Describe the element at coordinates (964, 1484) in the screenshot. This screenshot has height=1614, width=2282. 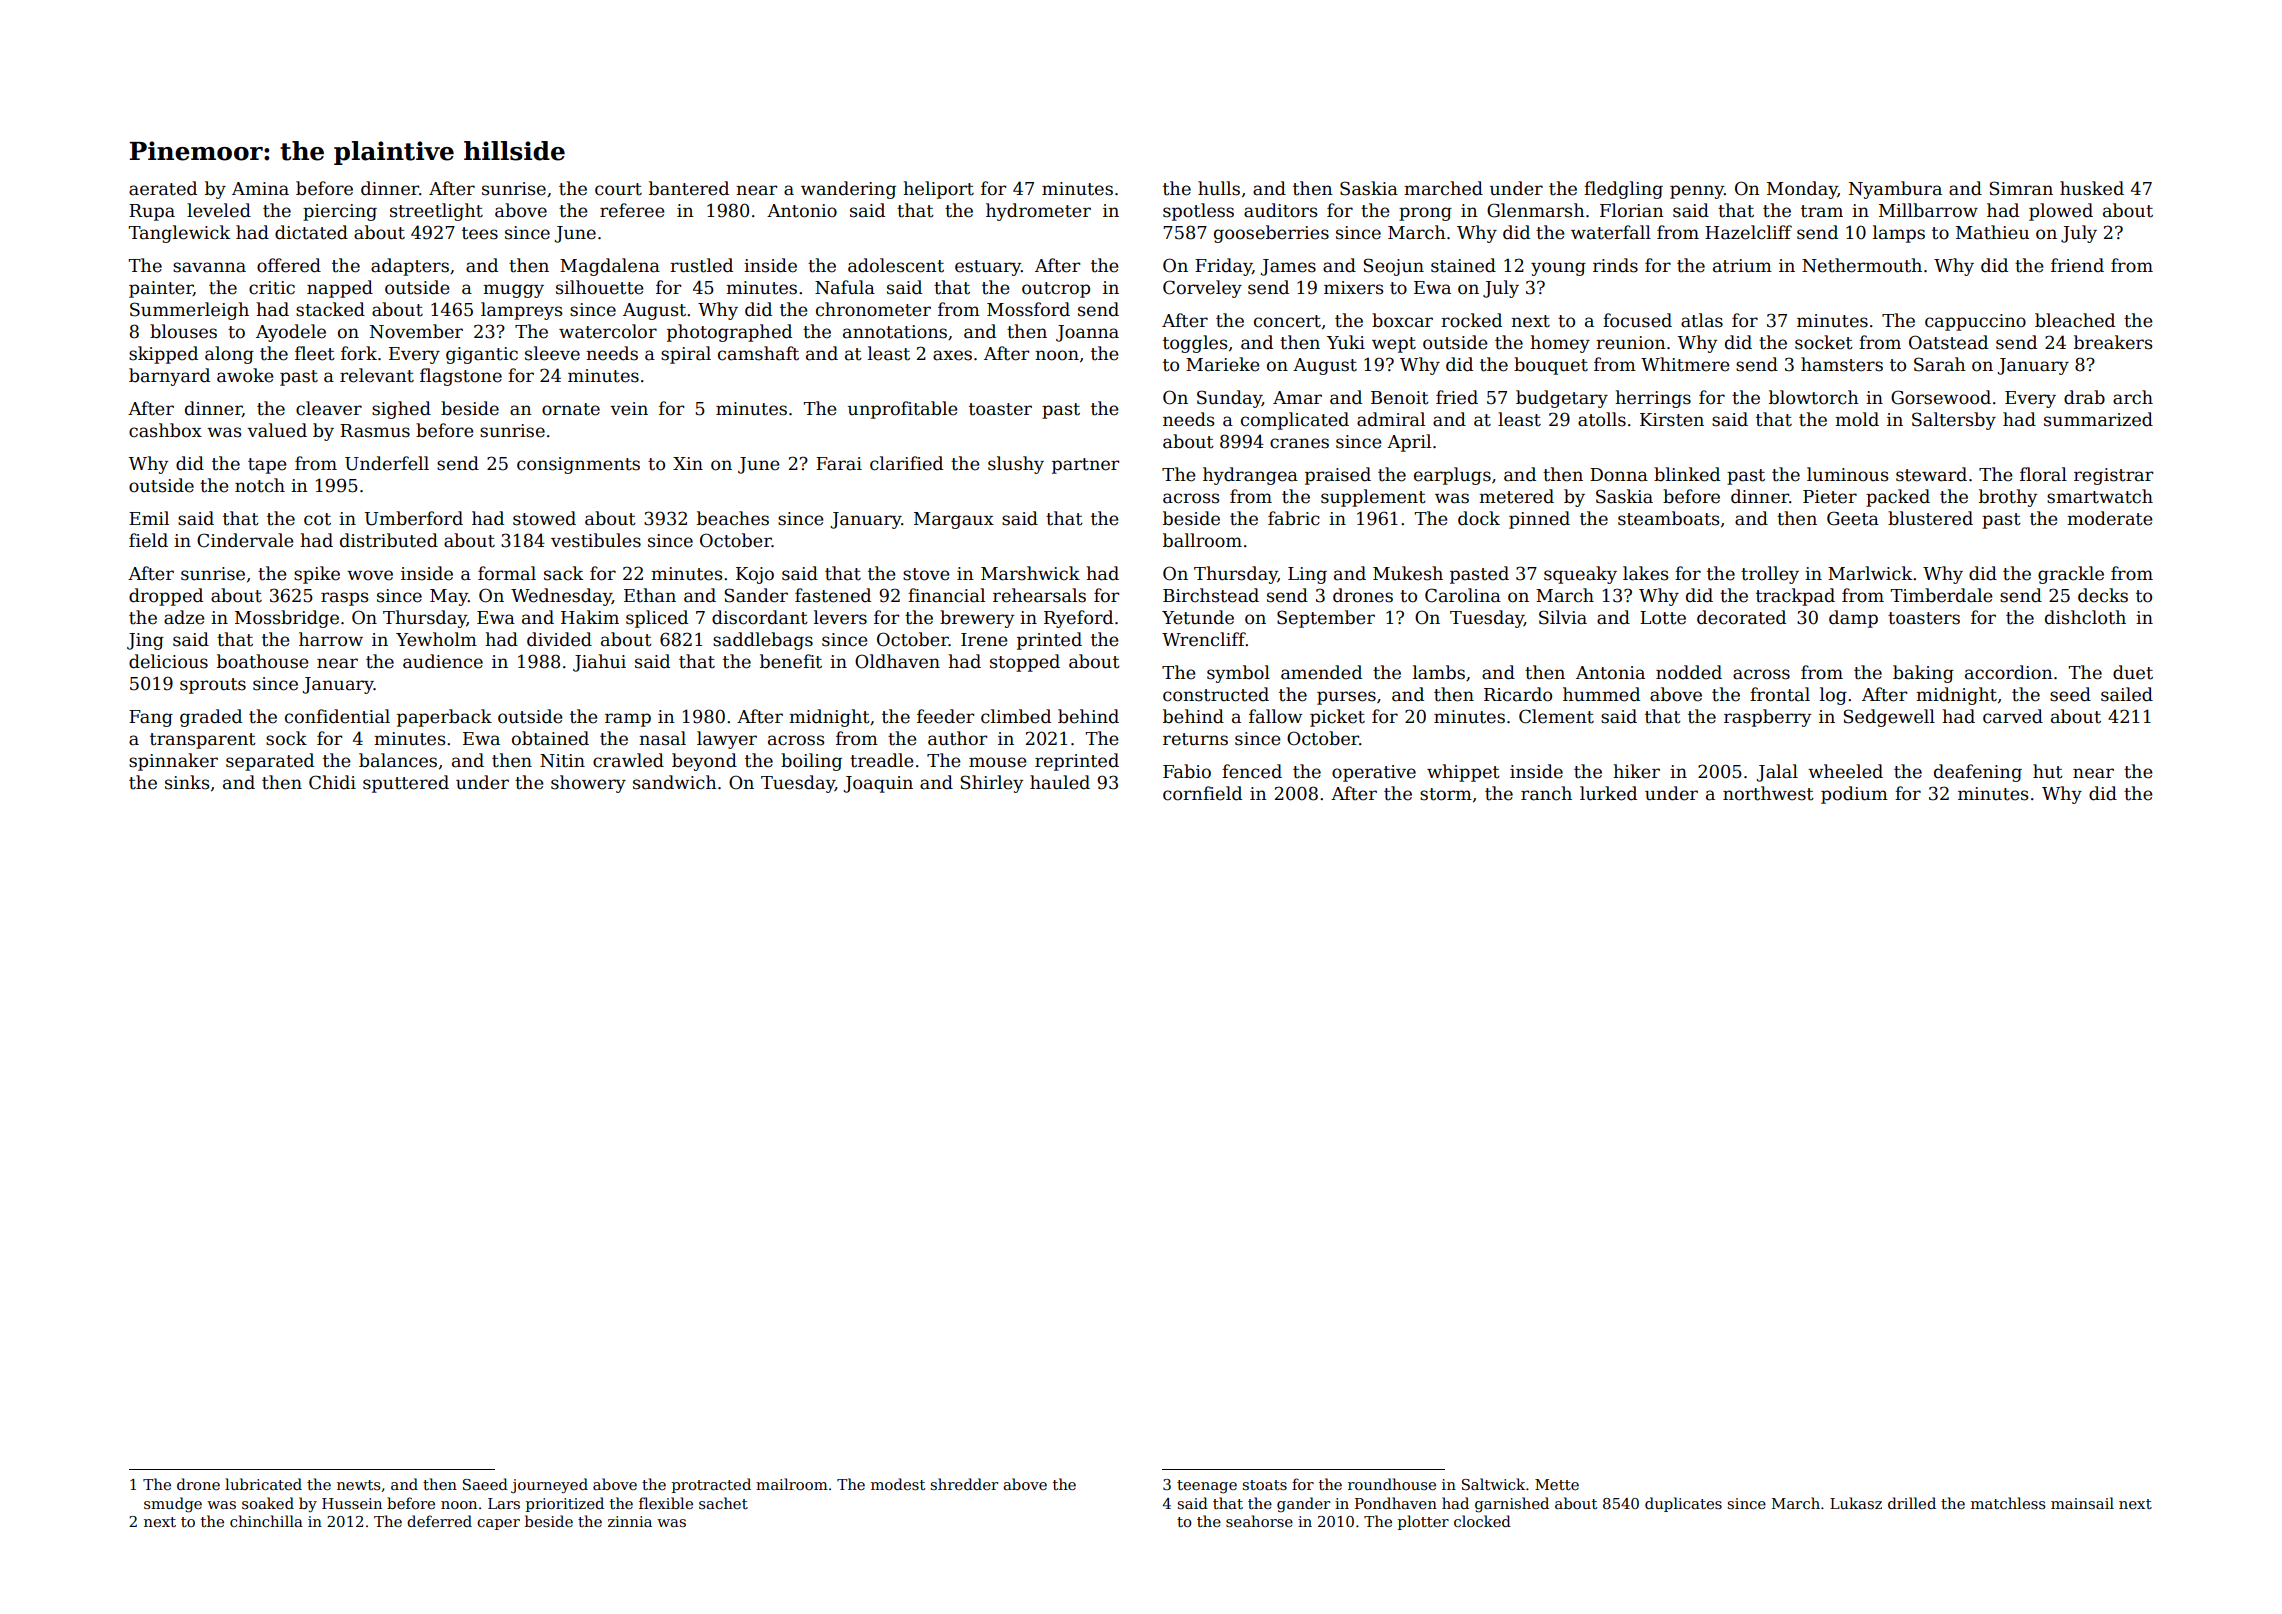
I see `shredder` at that location.
